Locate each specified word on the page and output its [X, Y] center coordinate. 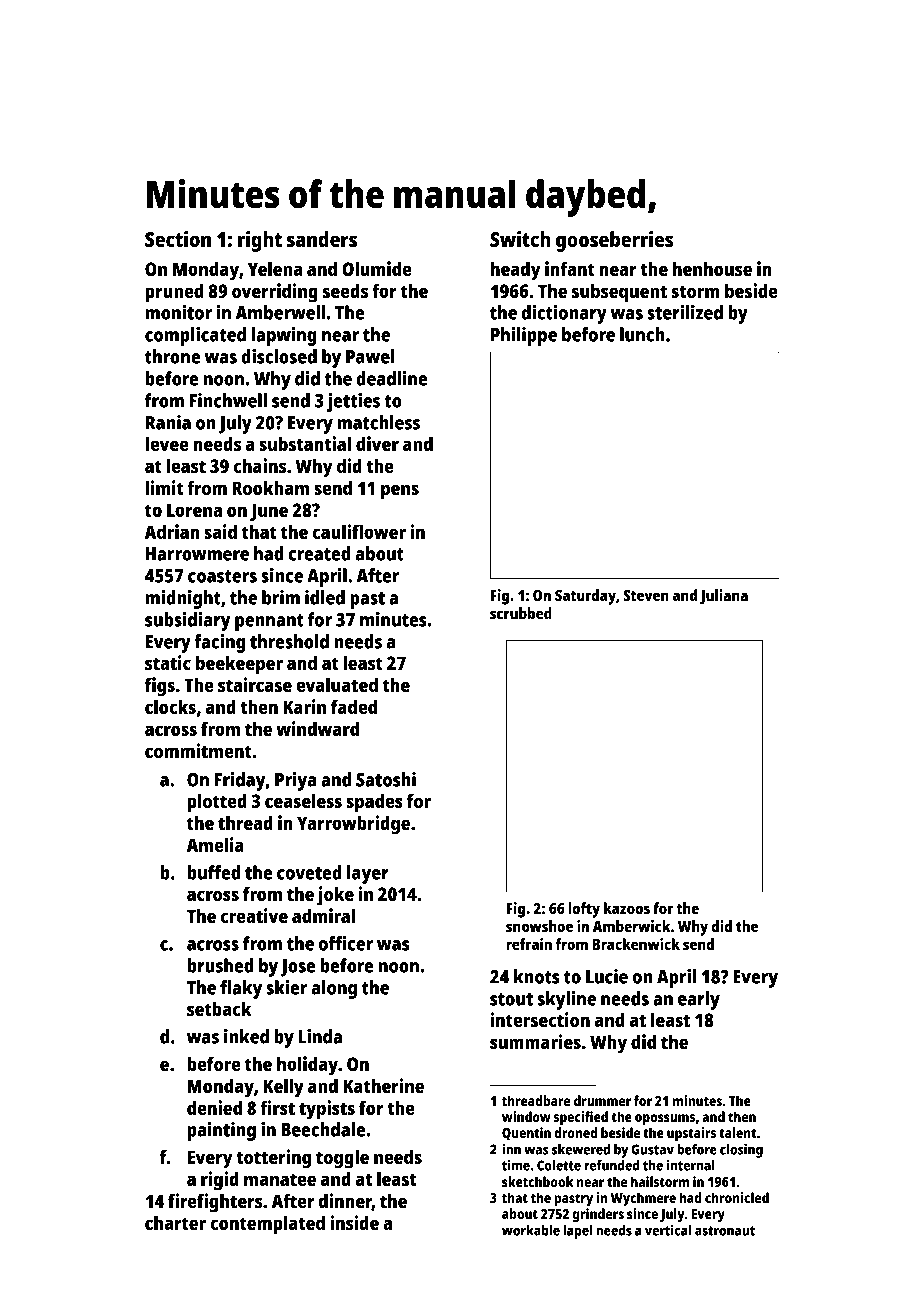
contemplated [267, 1225]
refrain [529, 944]
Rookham [270, 487]
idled [325, 597]
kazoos [627, 908]
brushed [220, 965]
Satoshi [386, 779]
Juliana [724, 597]
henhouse [712, 269]
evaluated [337, 684]
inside [354, 1222]
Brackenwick [636, 944]
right [260, 241]
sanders [322, 239]
